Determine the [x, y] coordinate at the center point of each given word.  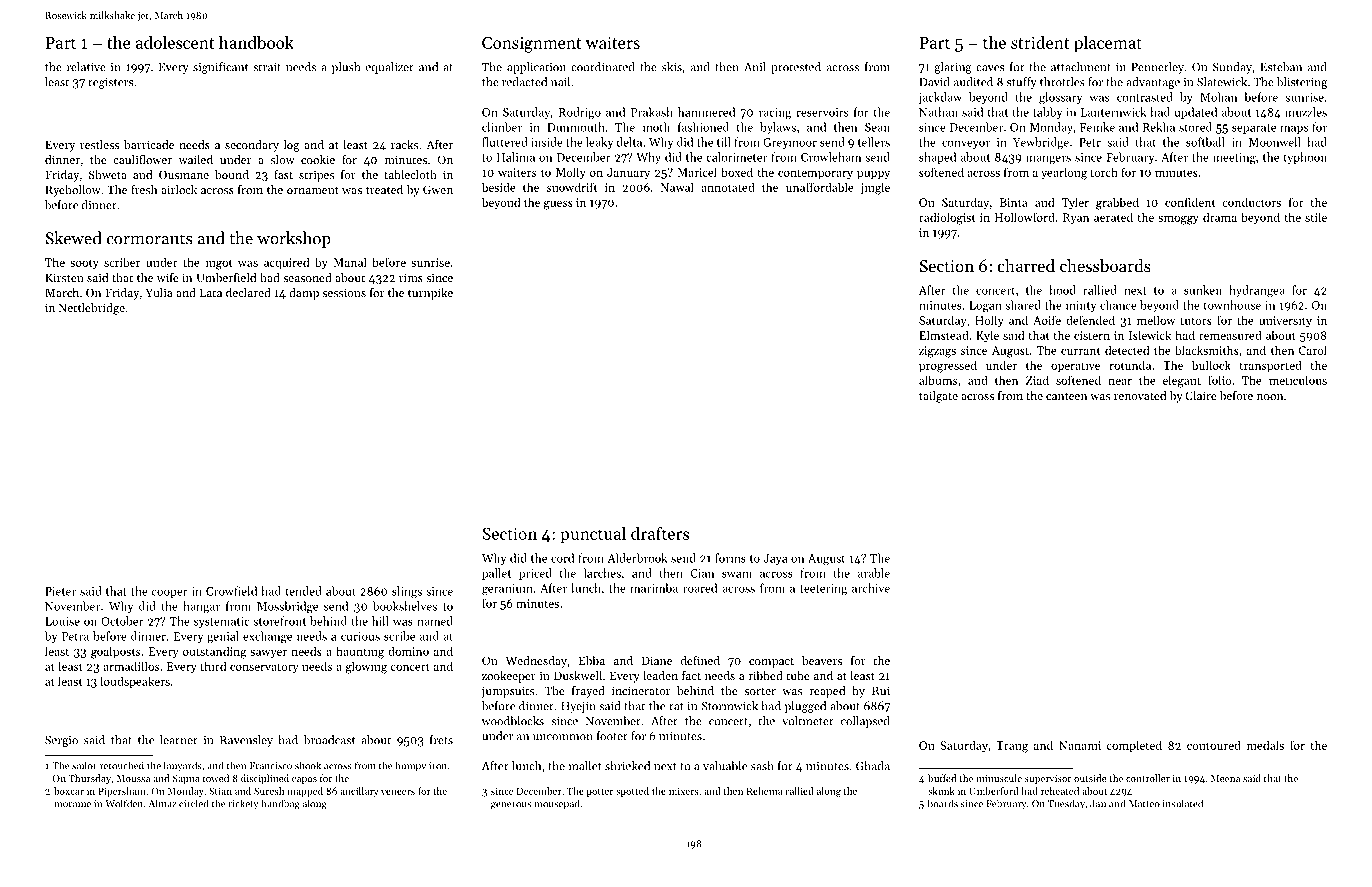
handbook [256, 42]
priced [535, 574]
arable [874, 573]
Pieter [60, 591]
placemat [1108, 44]
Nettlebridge [92, 309]
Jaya [775, 559]
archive [871, 588]
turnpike [430, 294]
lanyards [183, 766]
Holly [989, 321]
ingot [219, 264]
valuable [725, 766]
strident [1040, 42]
